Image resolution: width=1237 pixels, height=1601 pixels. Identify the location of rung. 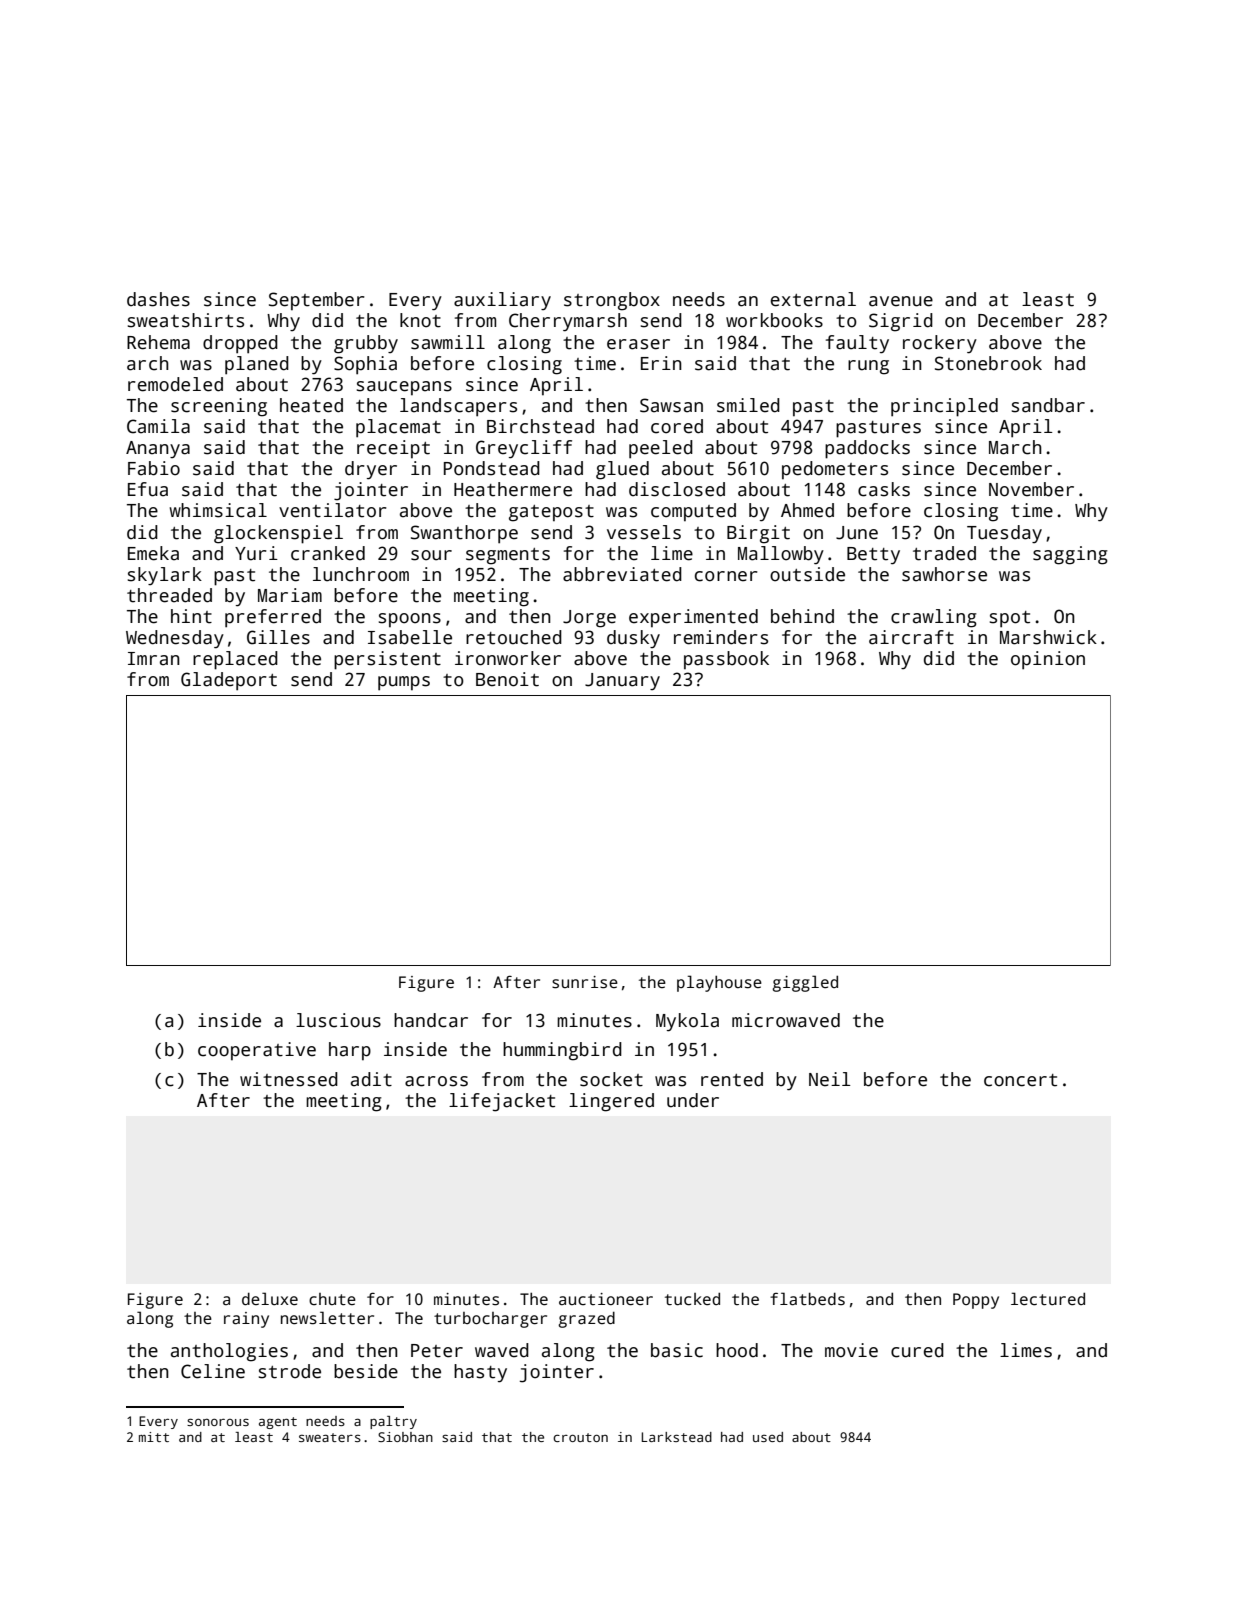
(868, 367).
